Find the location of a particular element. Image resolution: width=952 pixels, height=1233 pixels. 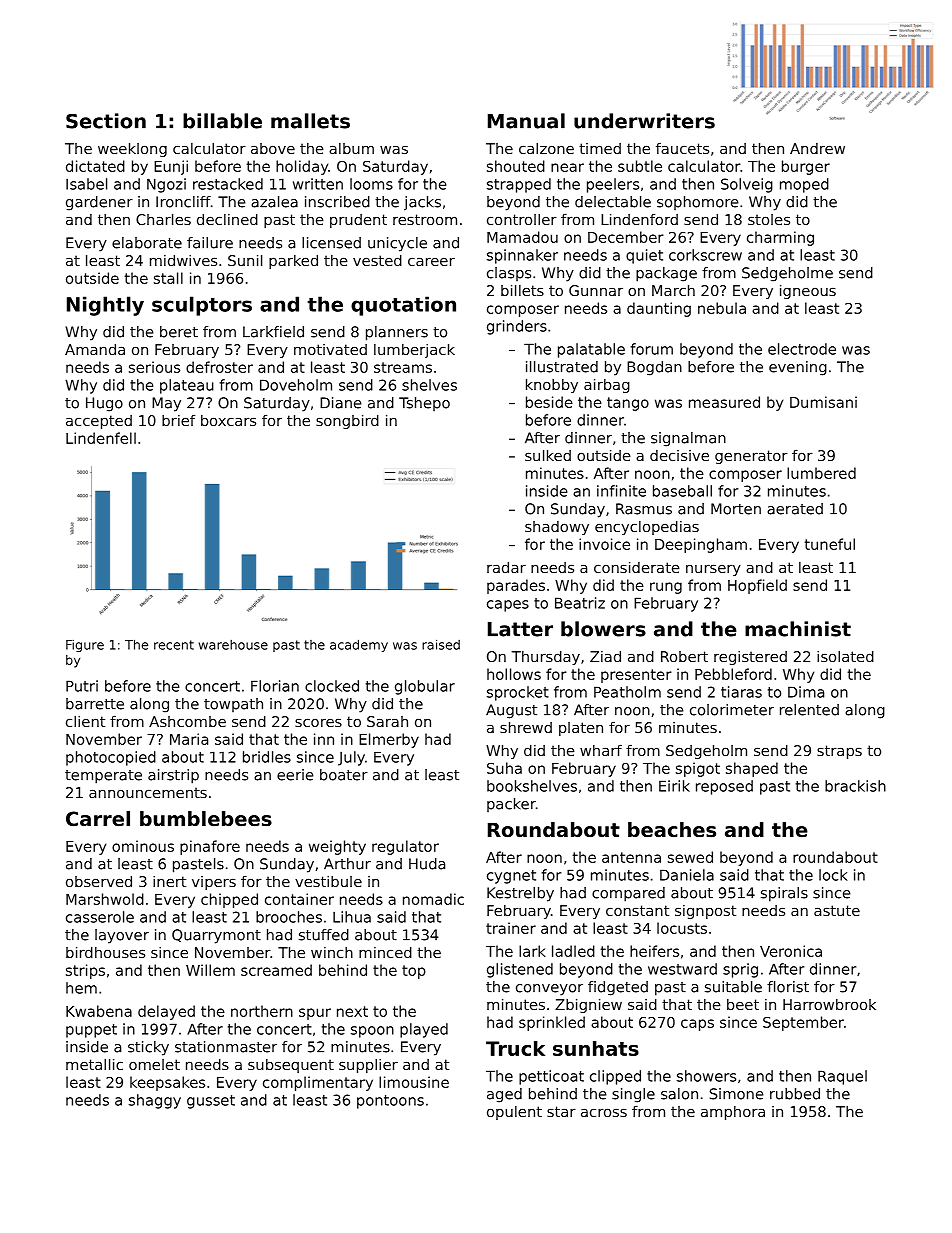

billable is located at coordinates (222, 121).
